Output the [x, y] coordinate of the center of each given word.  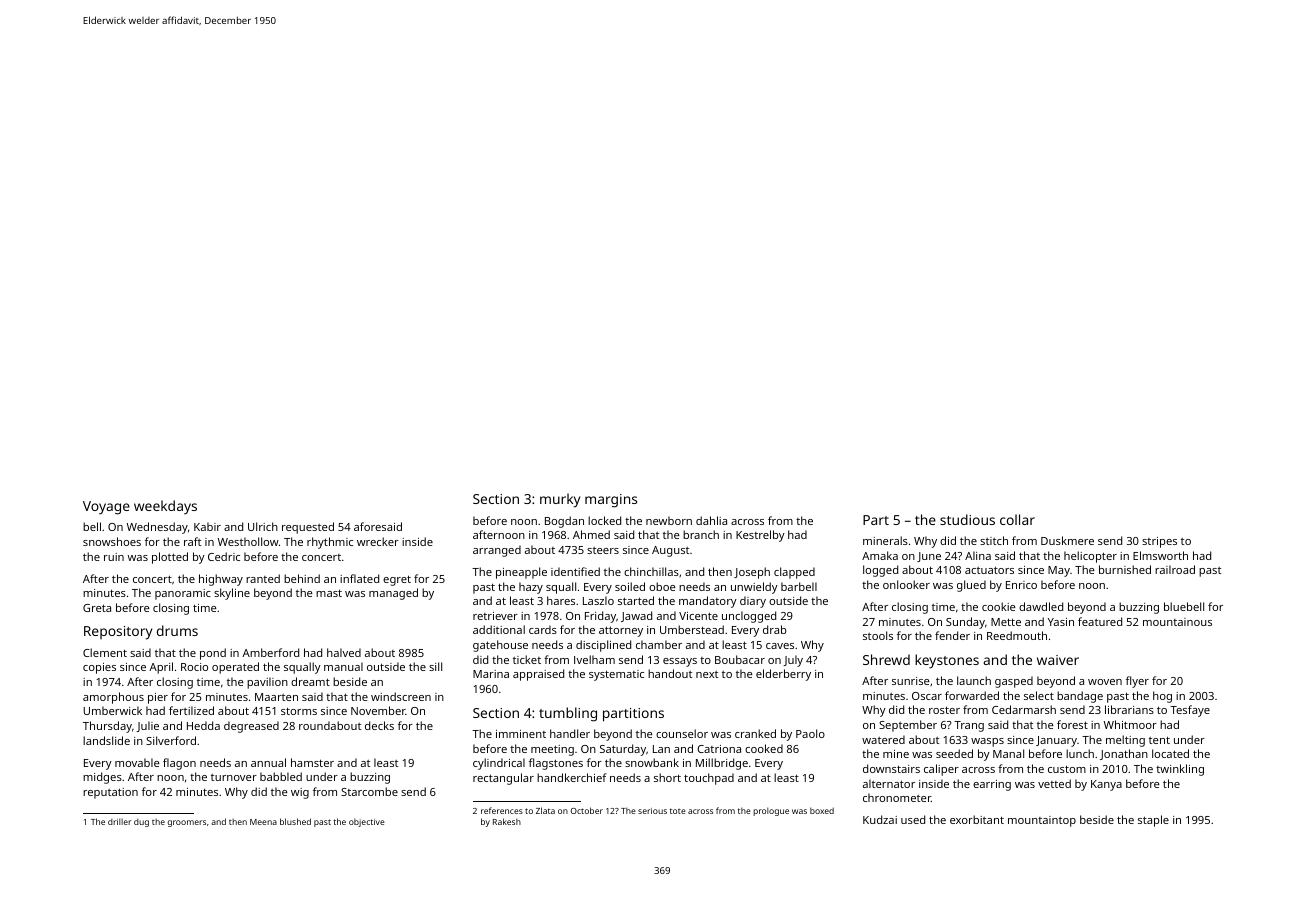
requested [308, 528]
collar [1017, 519]
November [378, 710]
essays [680, 662]
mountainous [1177, 622]
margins [611, 501]
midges [102, 778]
